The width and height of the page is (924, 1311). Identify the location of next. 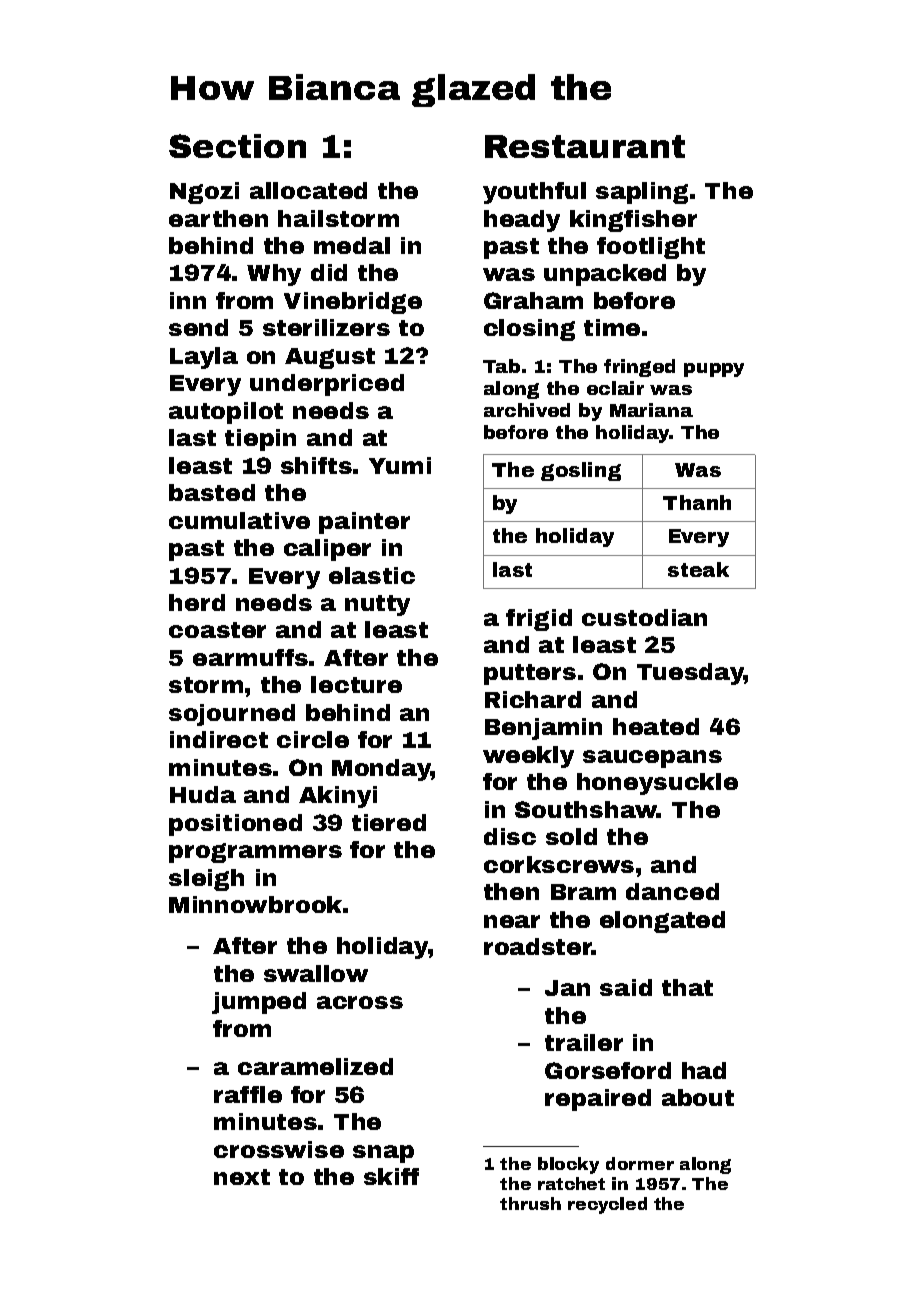
(242, 1177).
